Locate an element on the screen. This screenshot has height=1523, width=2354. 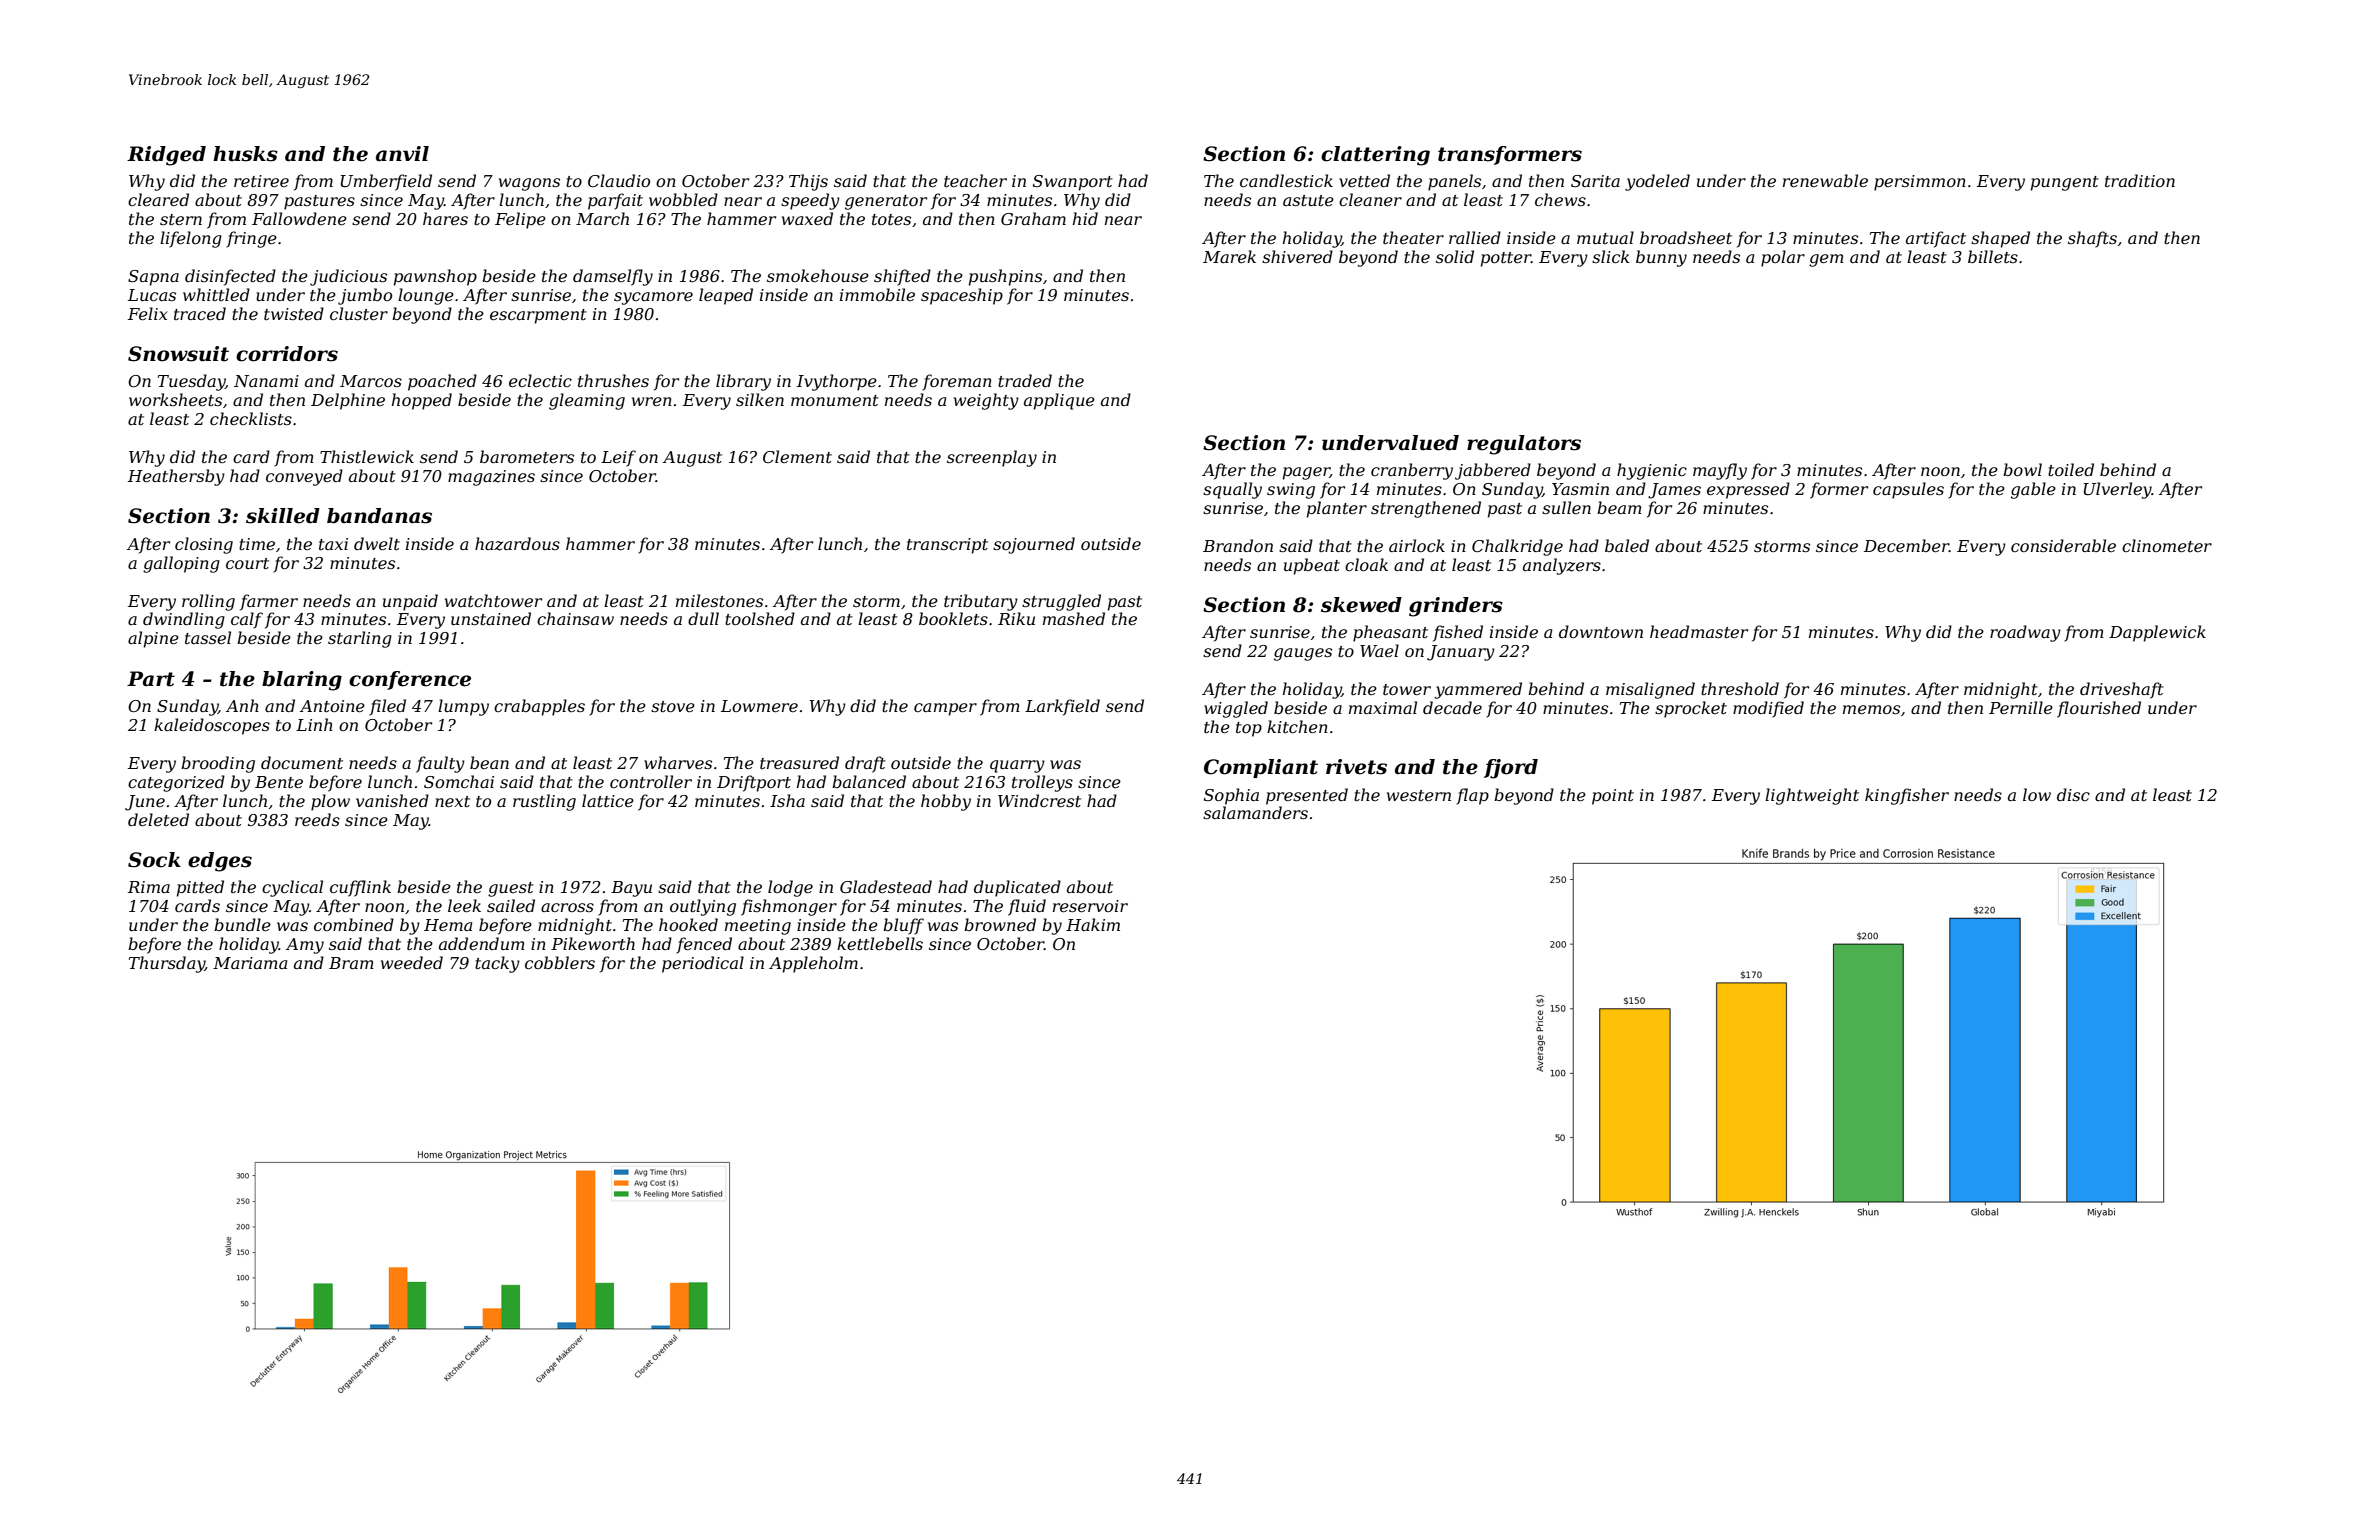
sprocket is located at coordinates (1691, 709).
